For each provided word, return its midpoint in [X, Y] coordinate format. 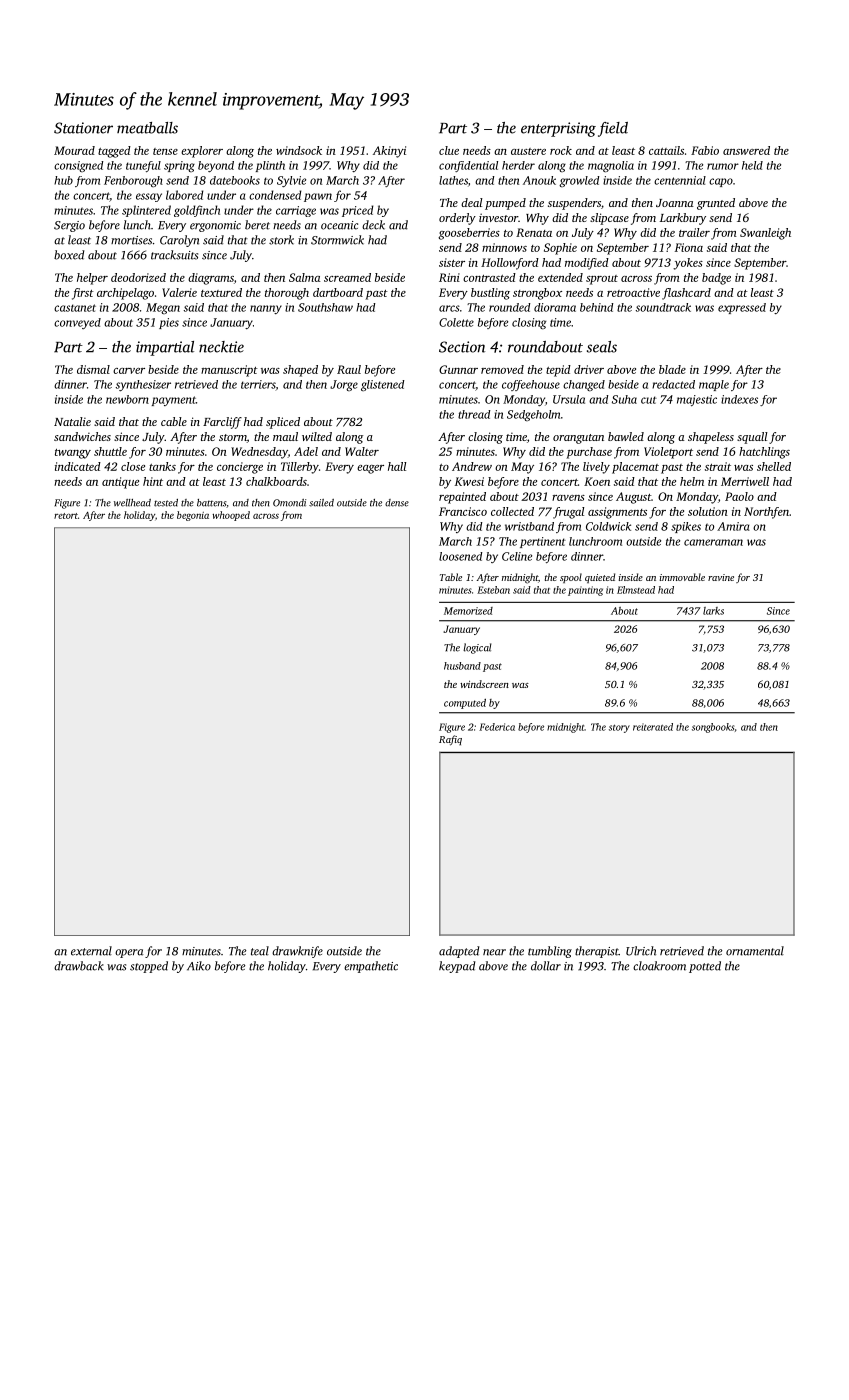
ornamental [755, 951]
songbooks [713, 728]
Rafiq [450, 740]
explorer [202, 152]
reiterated [653, 727]
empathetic [371, 967]
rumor [723, 166]
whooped [231, 516]
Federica [497, 727]
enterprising [558, 129]
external [91, 951]
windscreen [484, 684]
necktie [221, 347]
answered [746, 150]
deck [373, 225]
